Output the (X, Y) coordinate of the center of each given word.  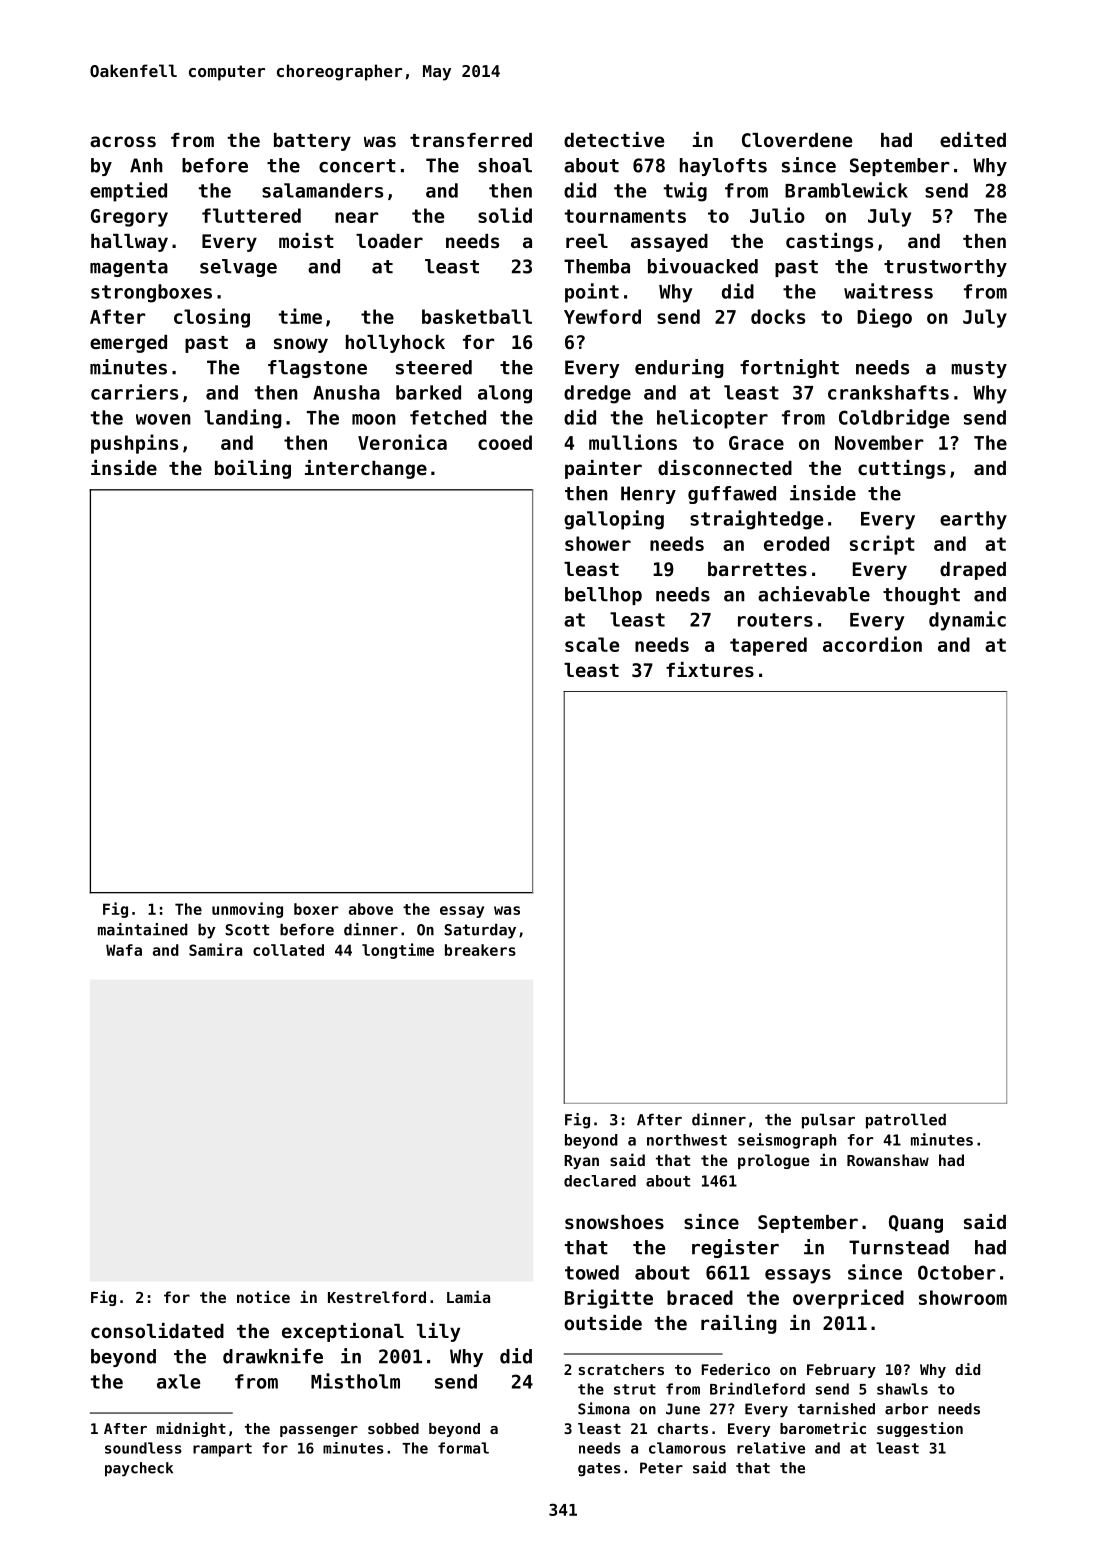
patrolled (906, 1121)
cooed (505, 442)
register (735, 1248)
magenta (129, 268)
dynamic (967, 621)
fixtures (710, 670)
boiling (253, 469)
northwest (687, 1140)
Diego (884, 318)
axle (178, 1381)
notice (263, 1296)
